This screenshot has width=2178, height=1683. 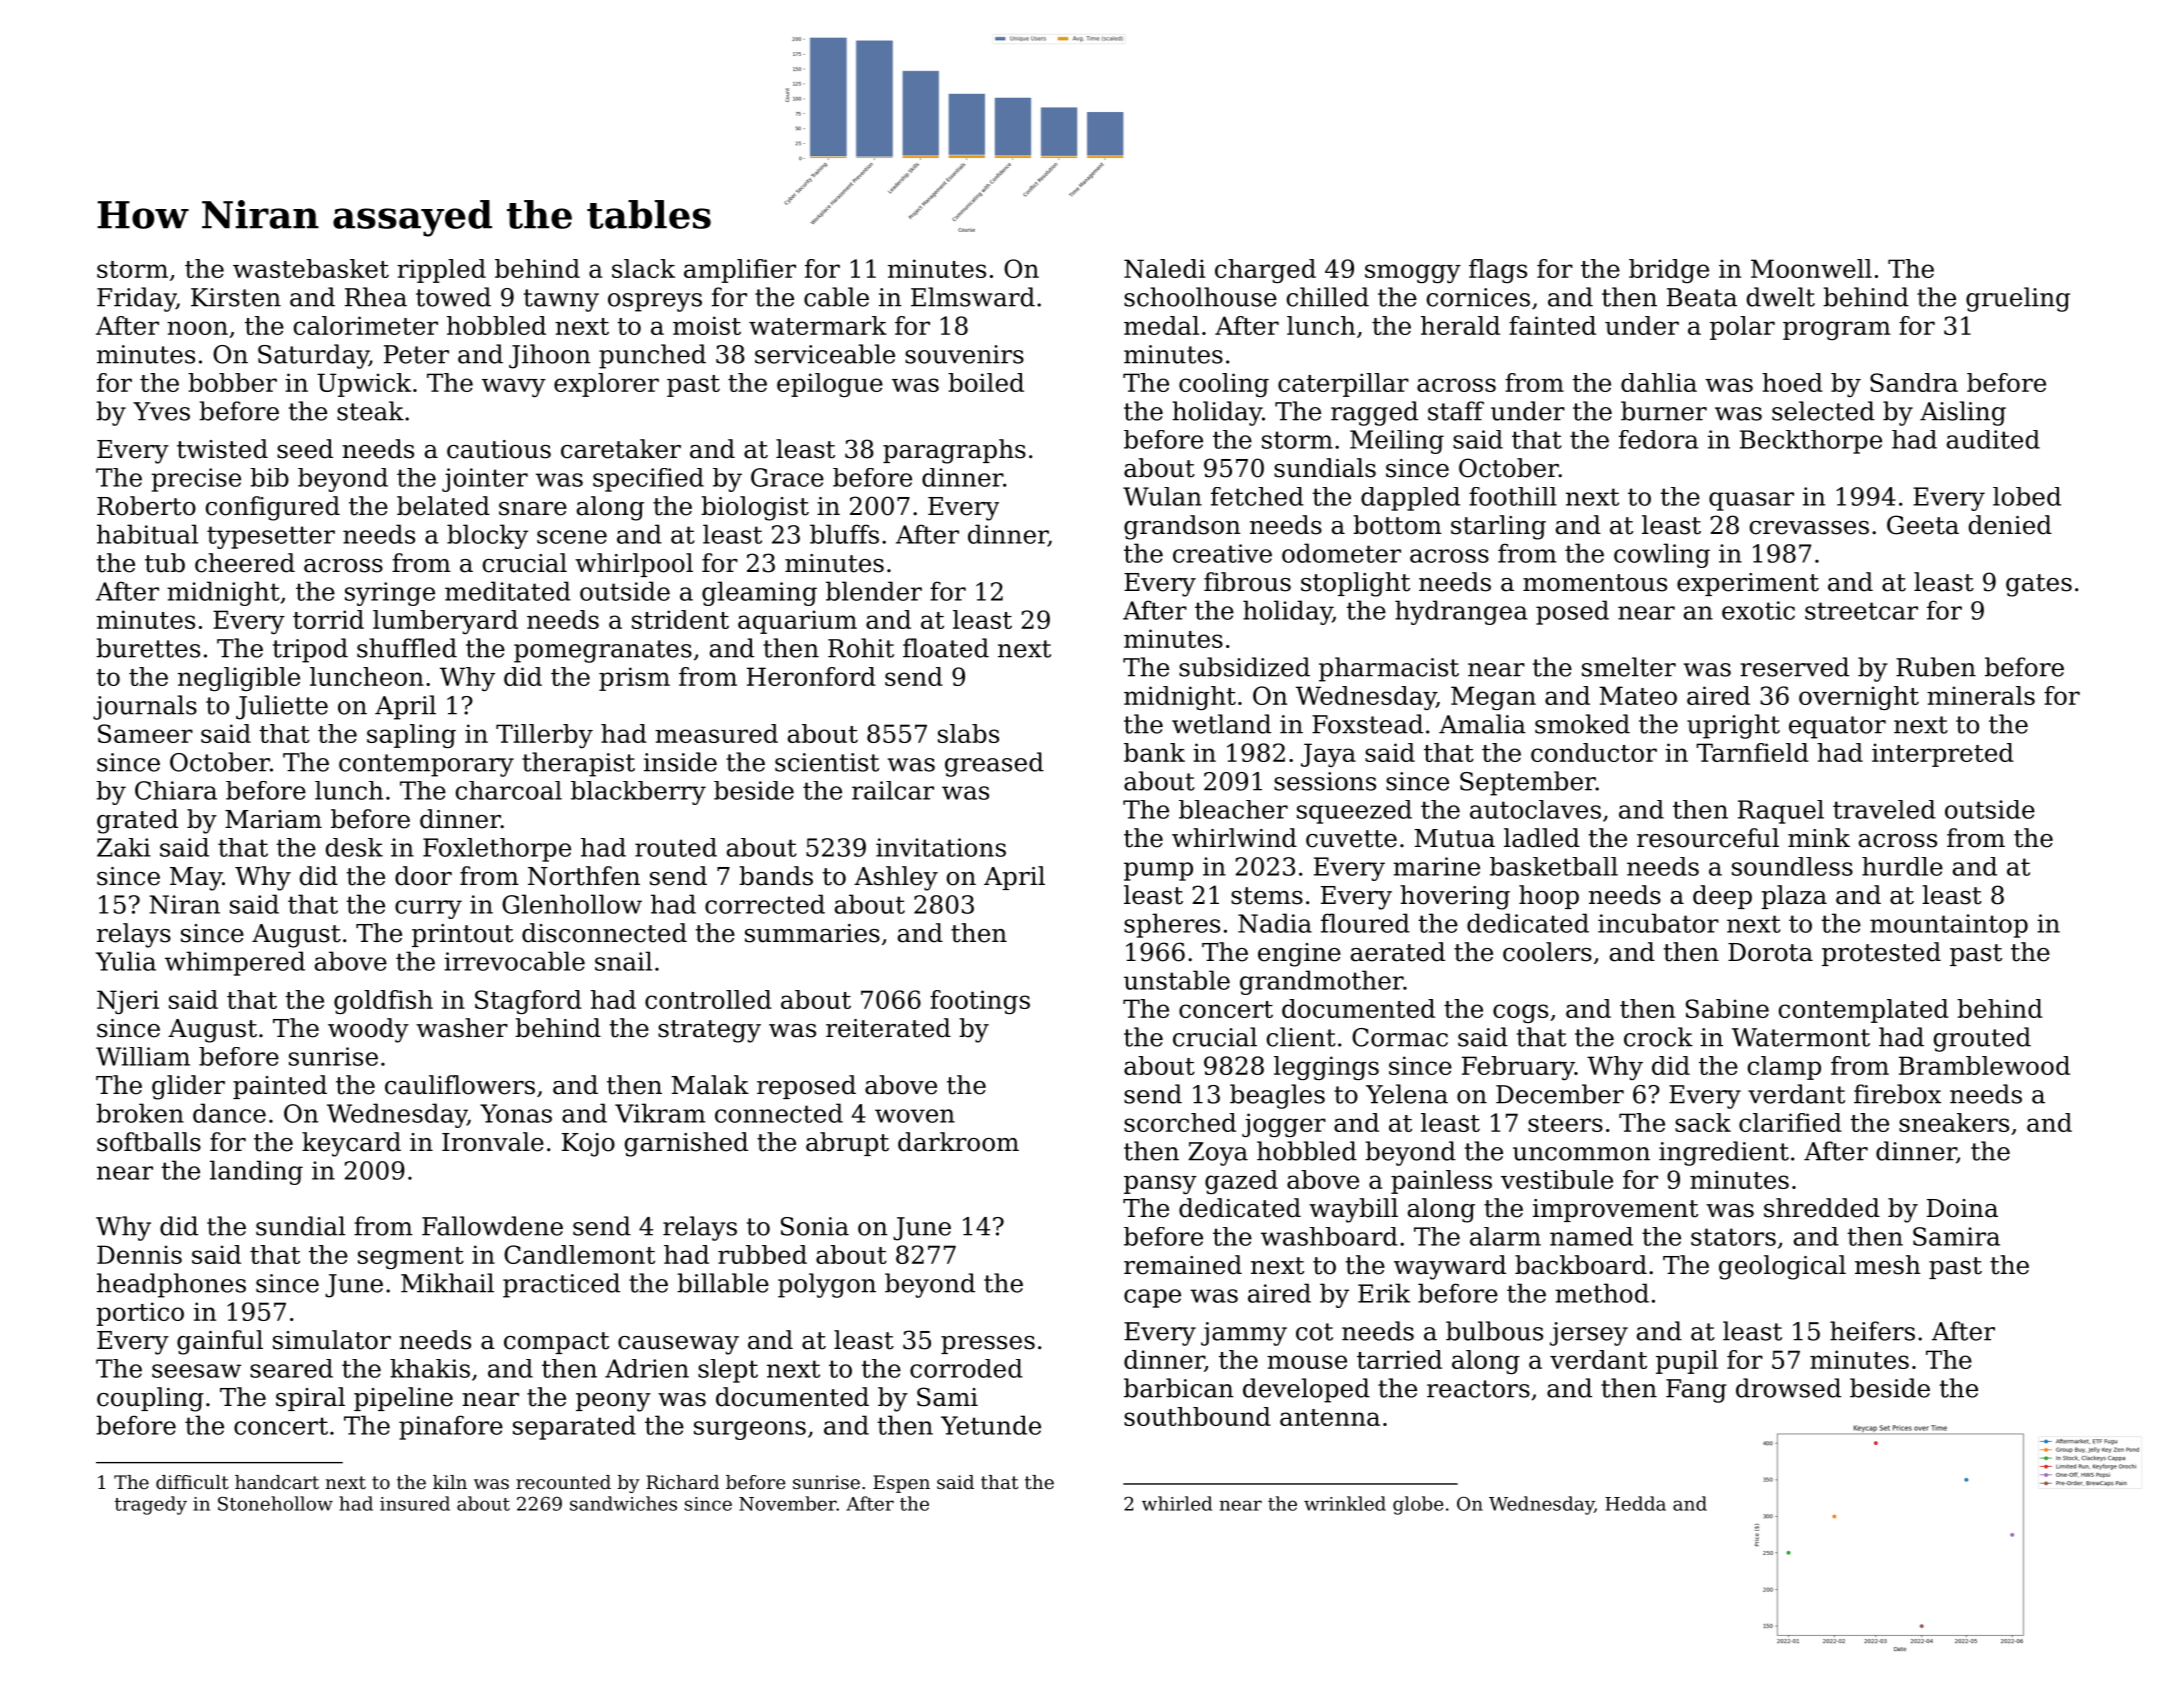 I want to click on meditated, so click(x=508, y=591).
